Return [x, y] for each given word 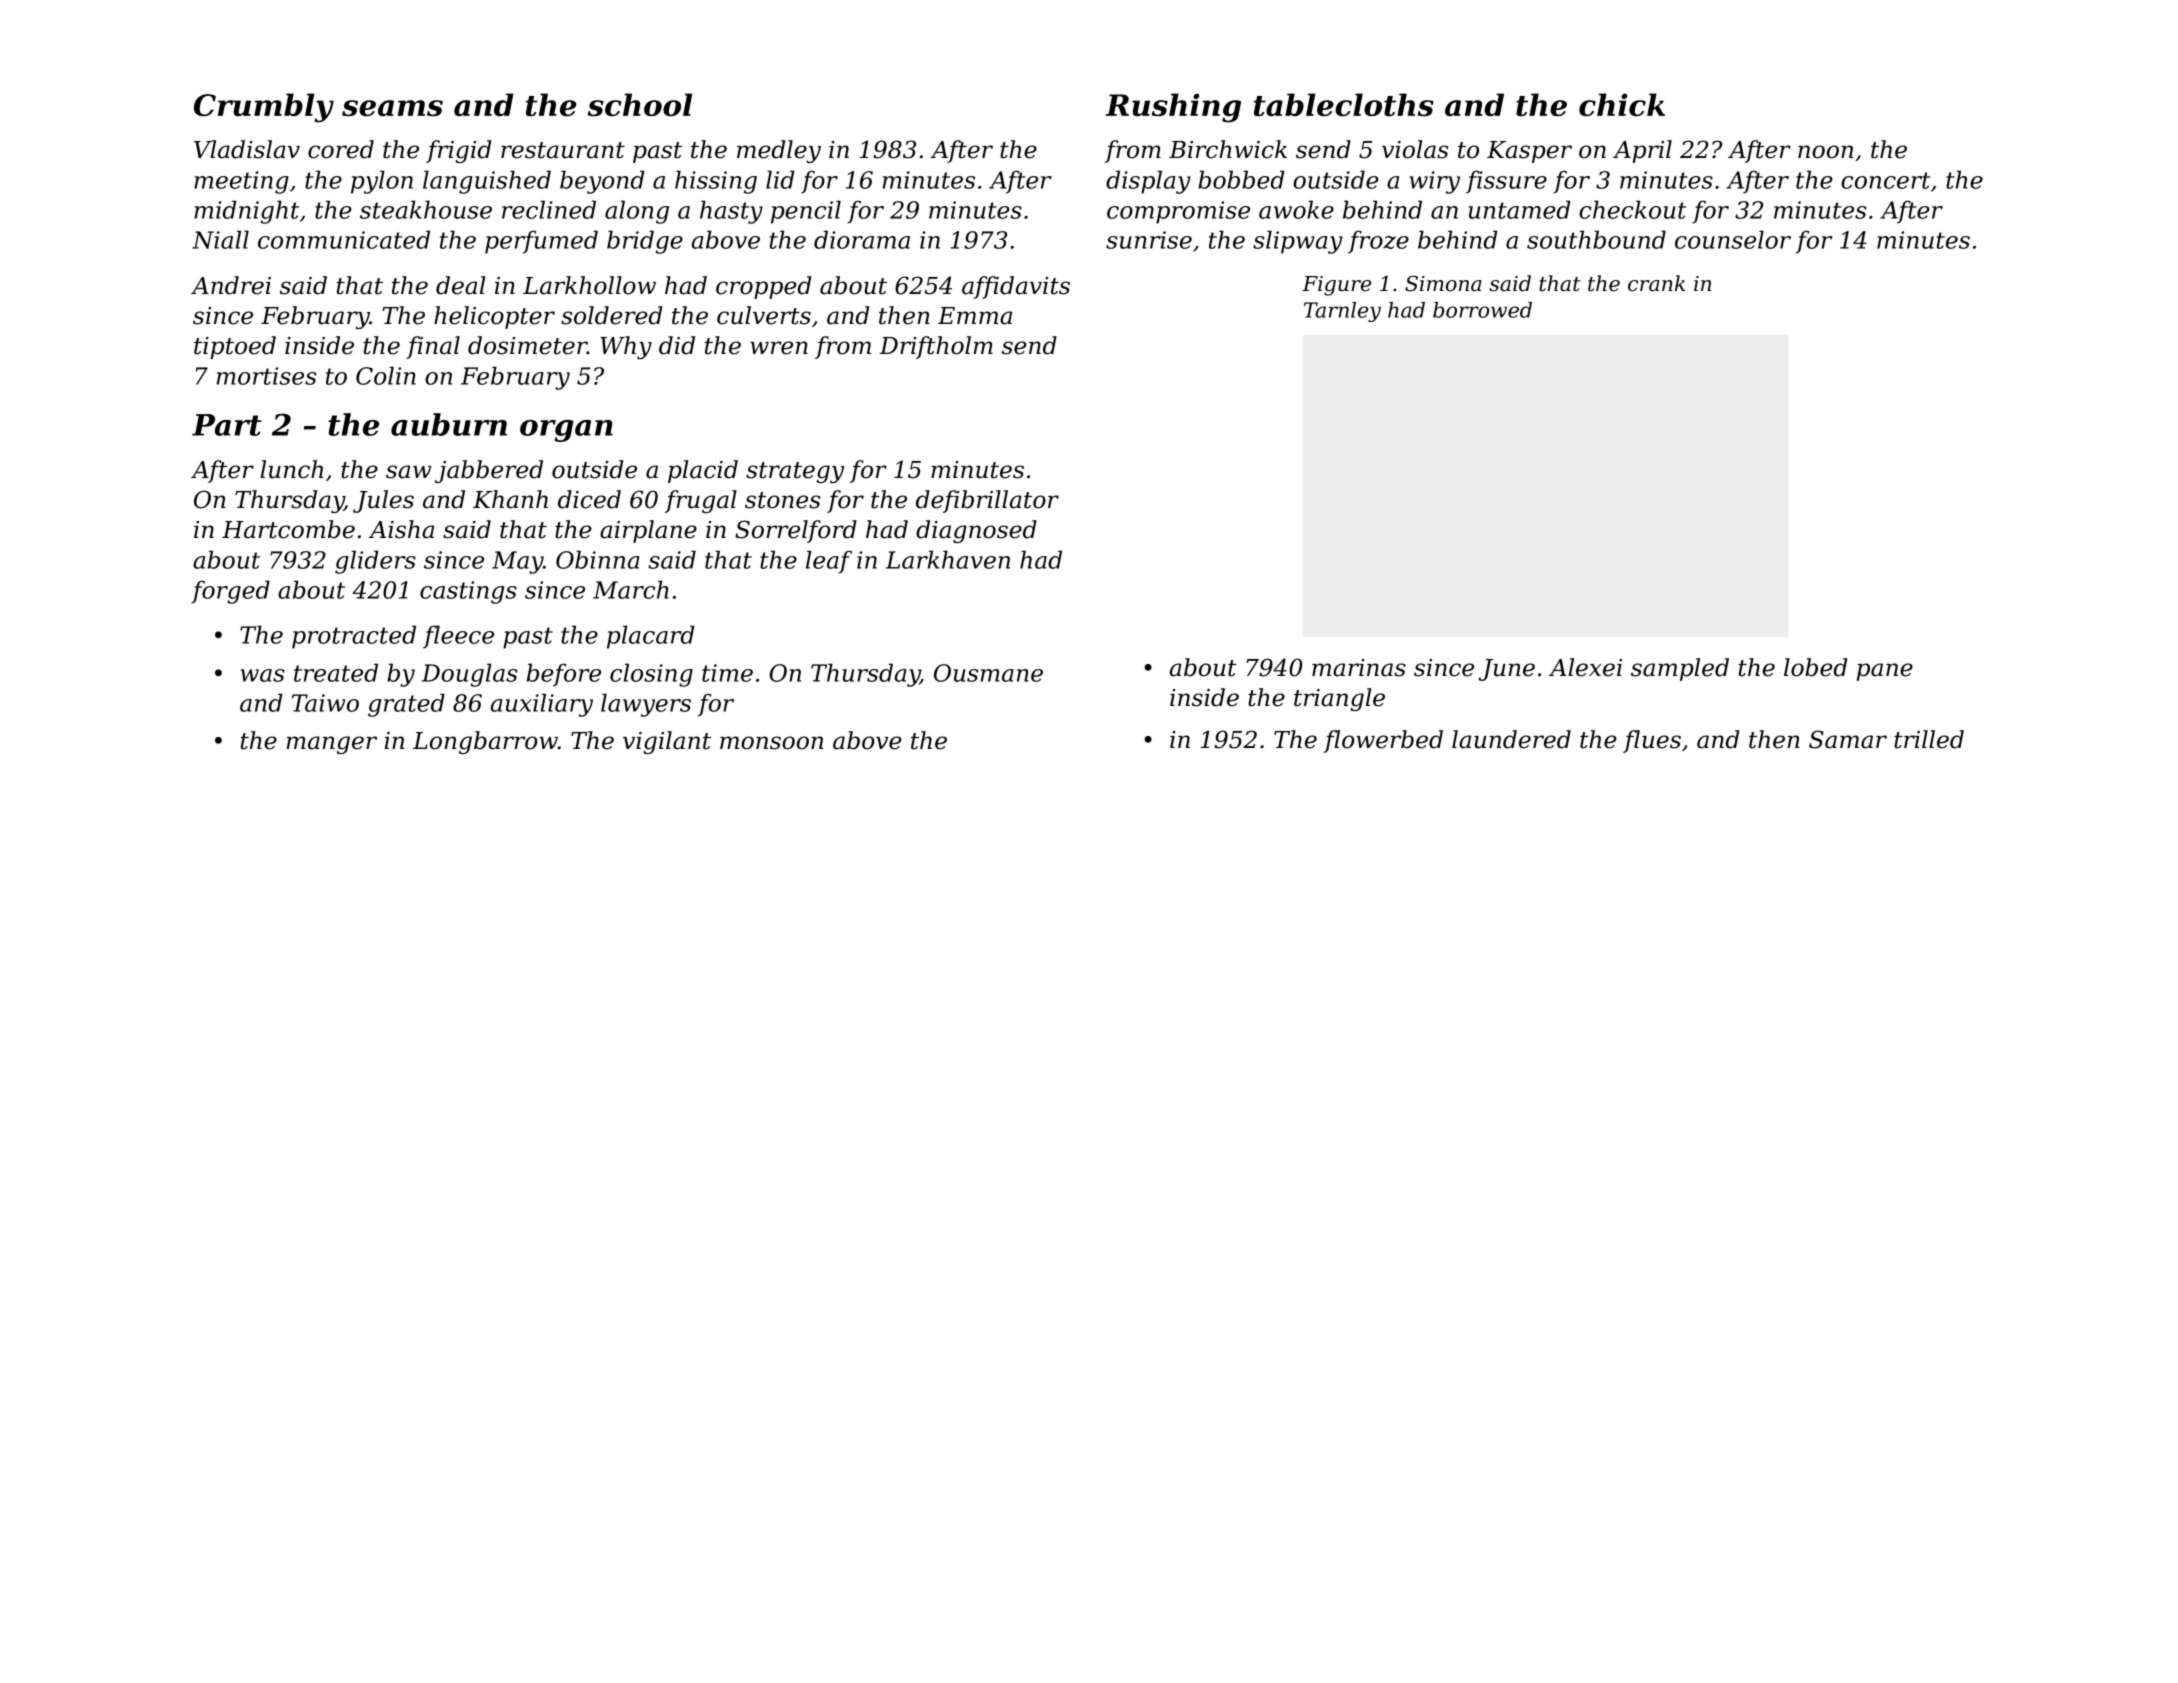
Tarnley [1342, 312]
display [1148, 182]
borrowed [1482, 310]
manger [331, 745]
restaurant [563, 150]
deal [460, 285]
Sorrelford [796, 531]
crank [1656, 283]
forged [230, 592]
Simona [1443, 283]
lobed [1815, 667]
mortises [267, 376]
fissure [1506, 182]
